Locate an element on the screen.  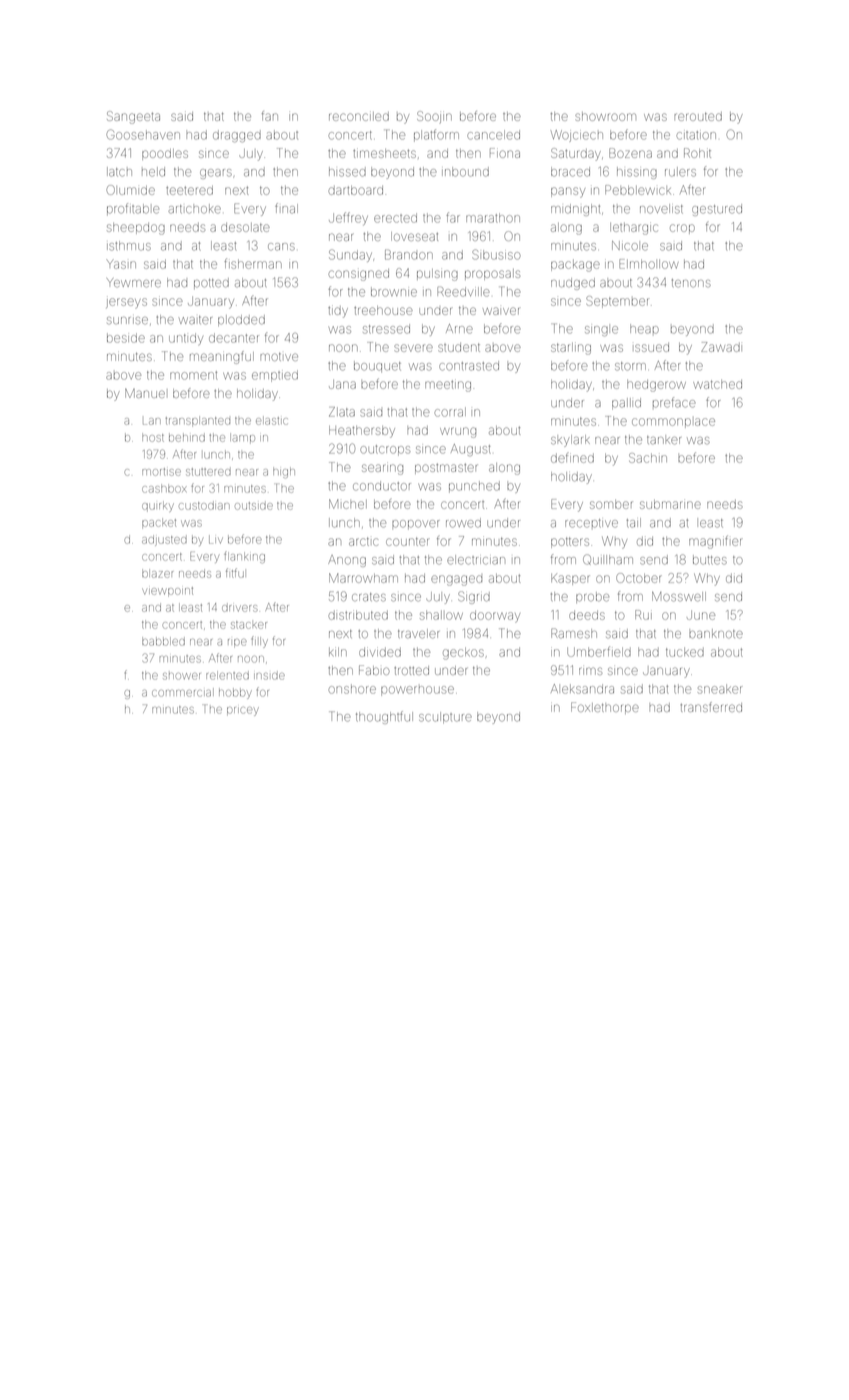
showroom is located at coordinates (605, 116).
